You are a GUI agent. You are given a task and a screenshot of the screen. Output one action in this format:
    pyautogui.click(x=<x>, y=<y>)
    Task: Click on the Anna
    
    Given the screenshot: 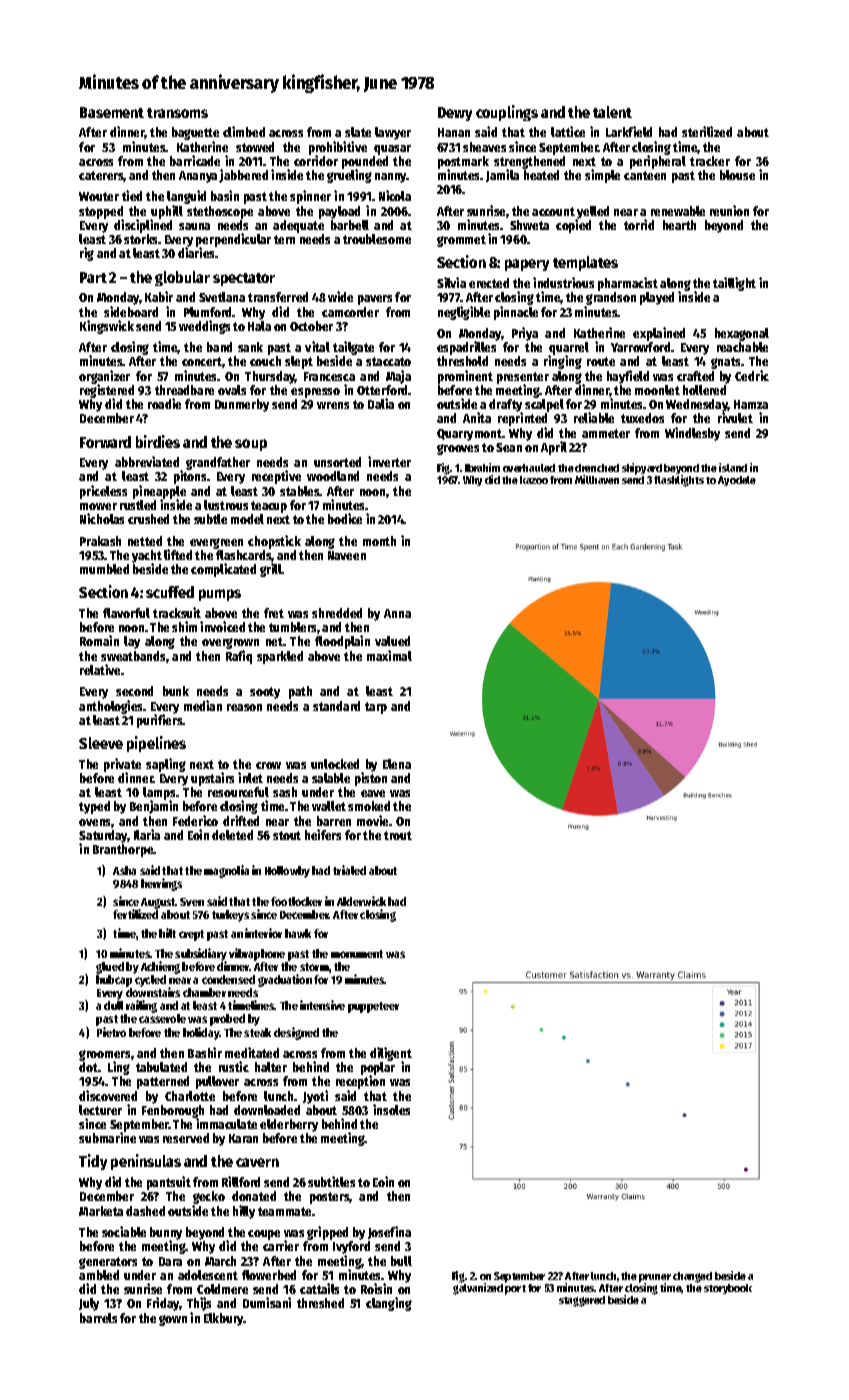 What is the action you would take?
    pyautogui.click(x=397, y=613)
